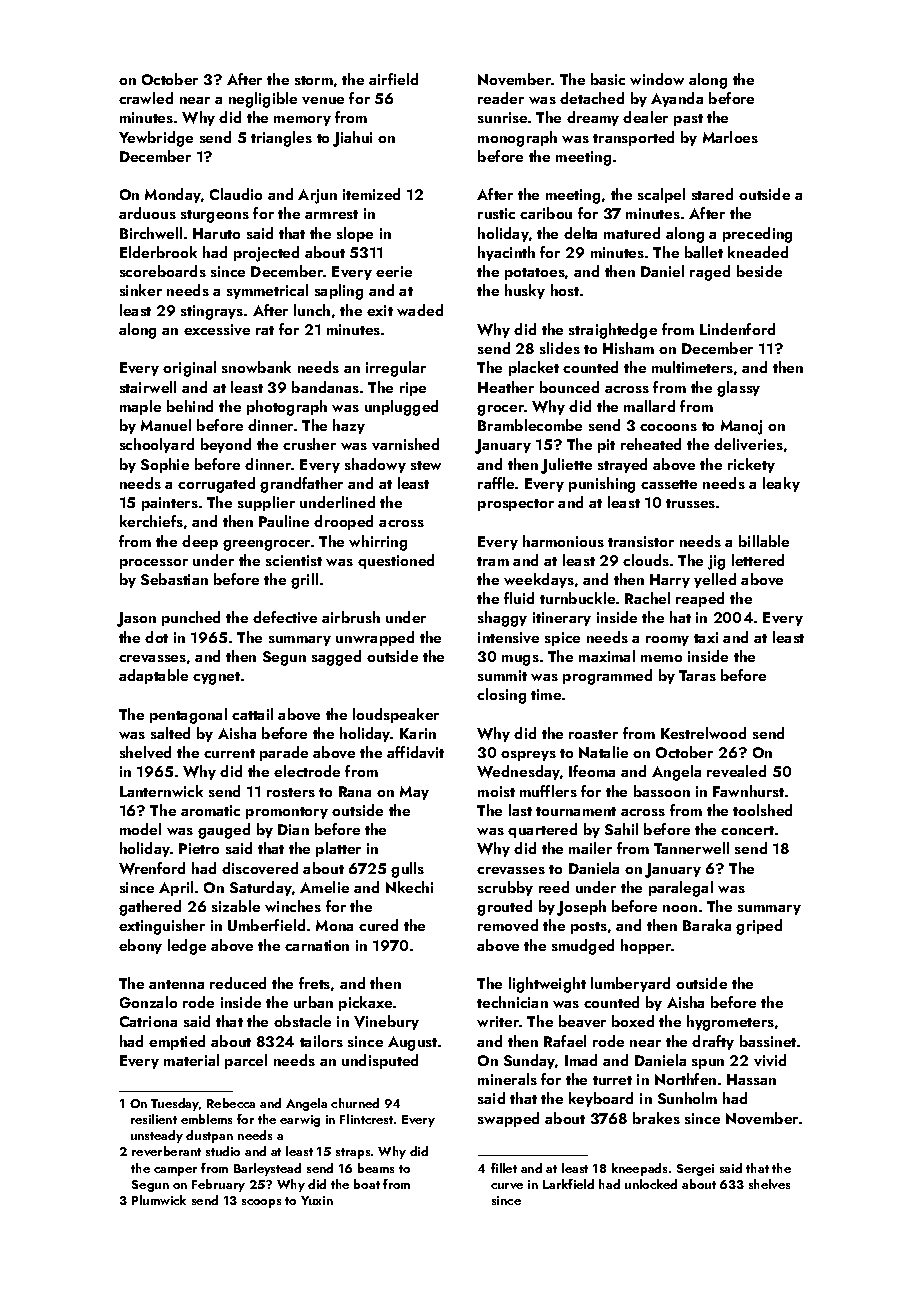 The width and height of the image is (924, 1308). I want to click on Kestrelwood, so click(703, 733).
